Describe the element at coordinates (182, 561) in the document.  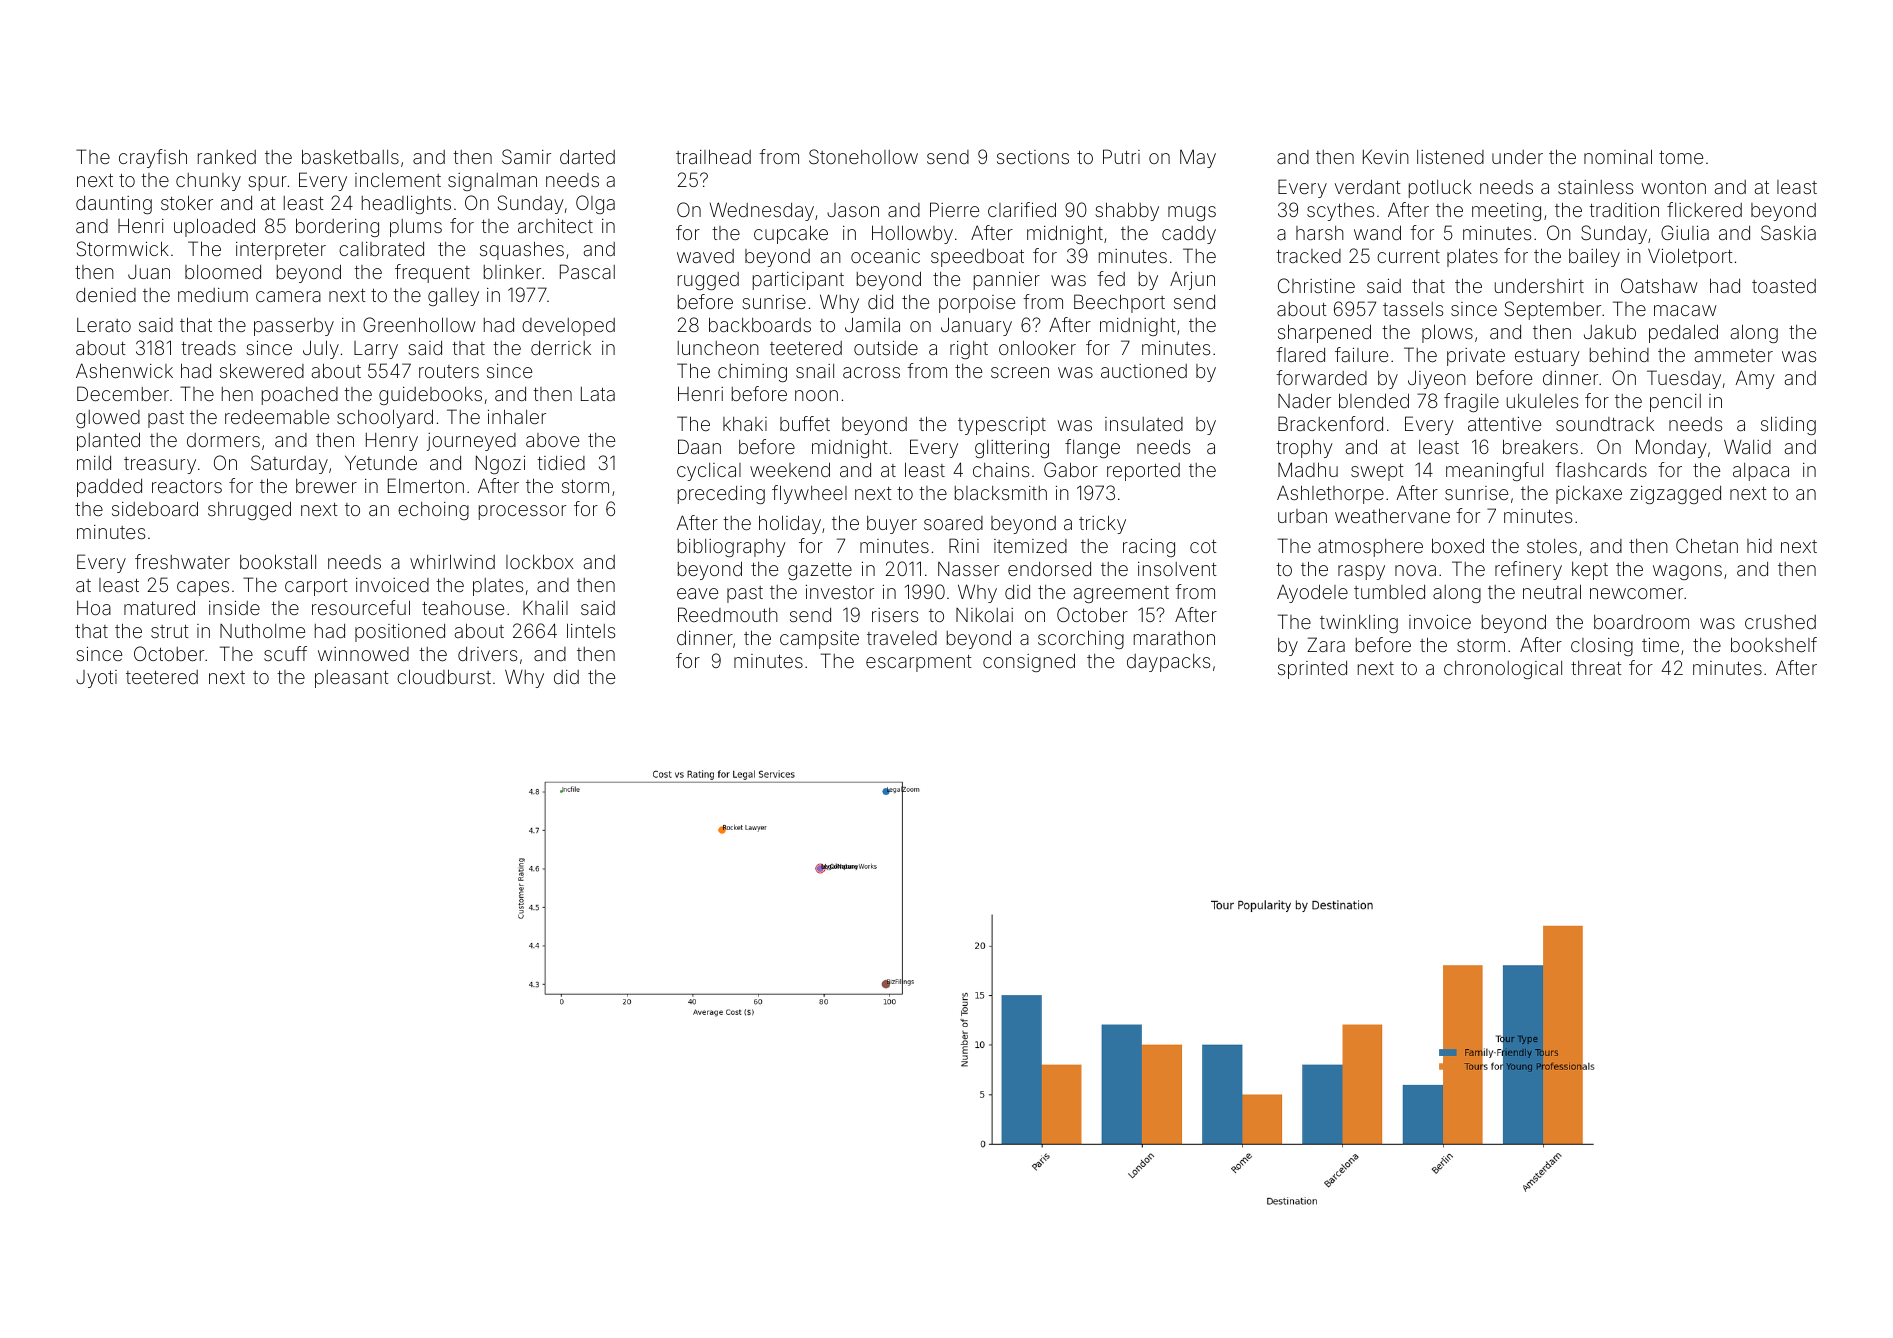
I see `freshwater` at that location.
